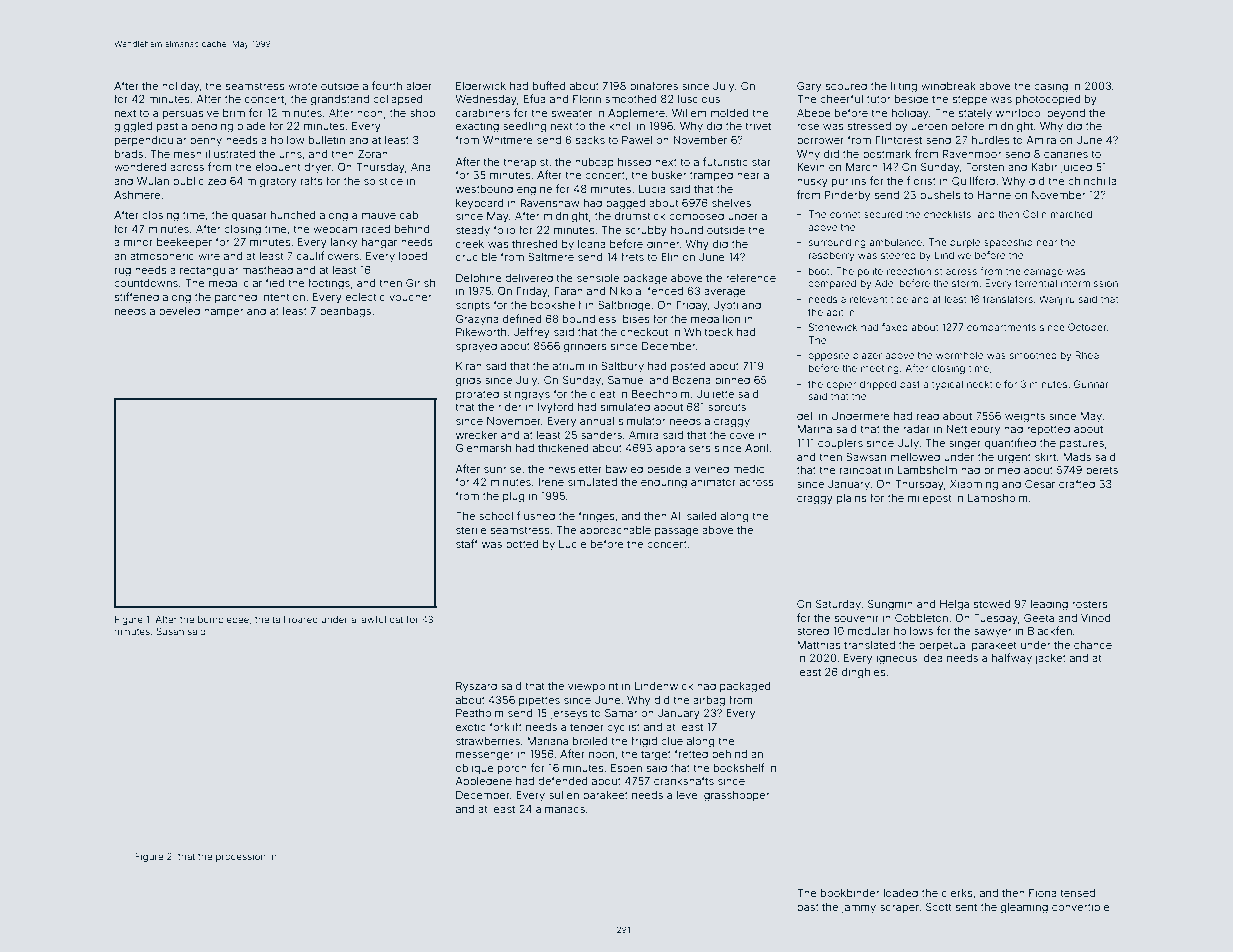  I want to click on Quillford, so click(973, 181).
